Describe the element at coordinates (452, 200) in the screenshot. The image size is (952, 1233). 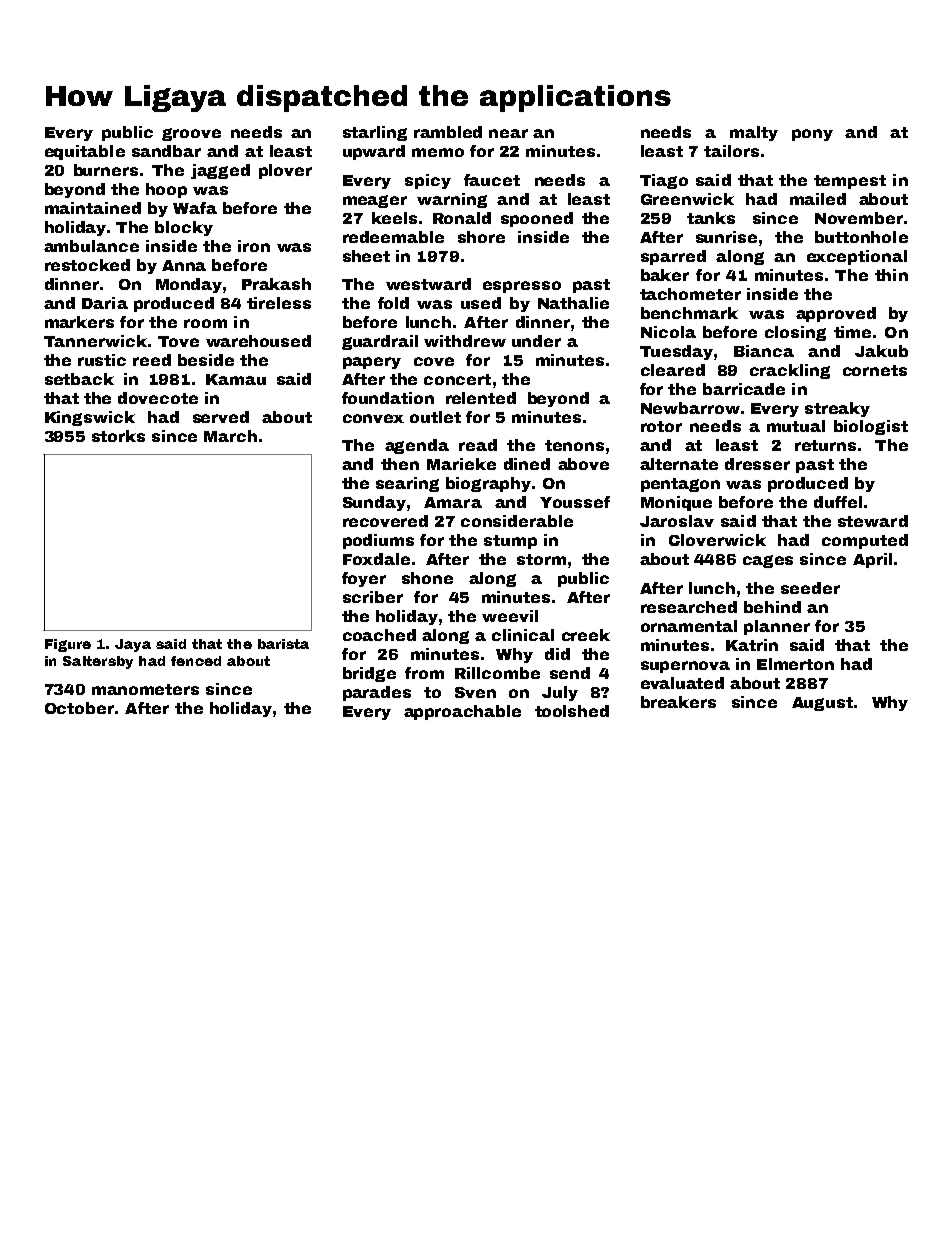
I see `warning` at that location.
